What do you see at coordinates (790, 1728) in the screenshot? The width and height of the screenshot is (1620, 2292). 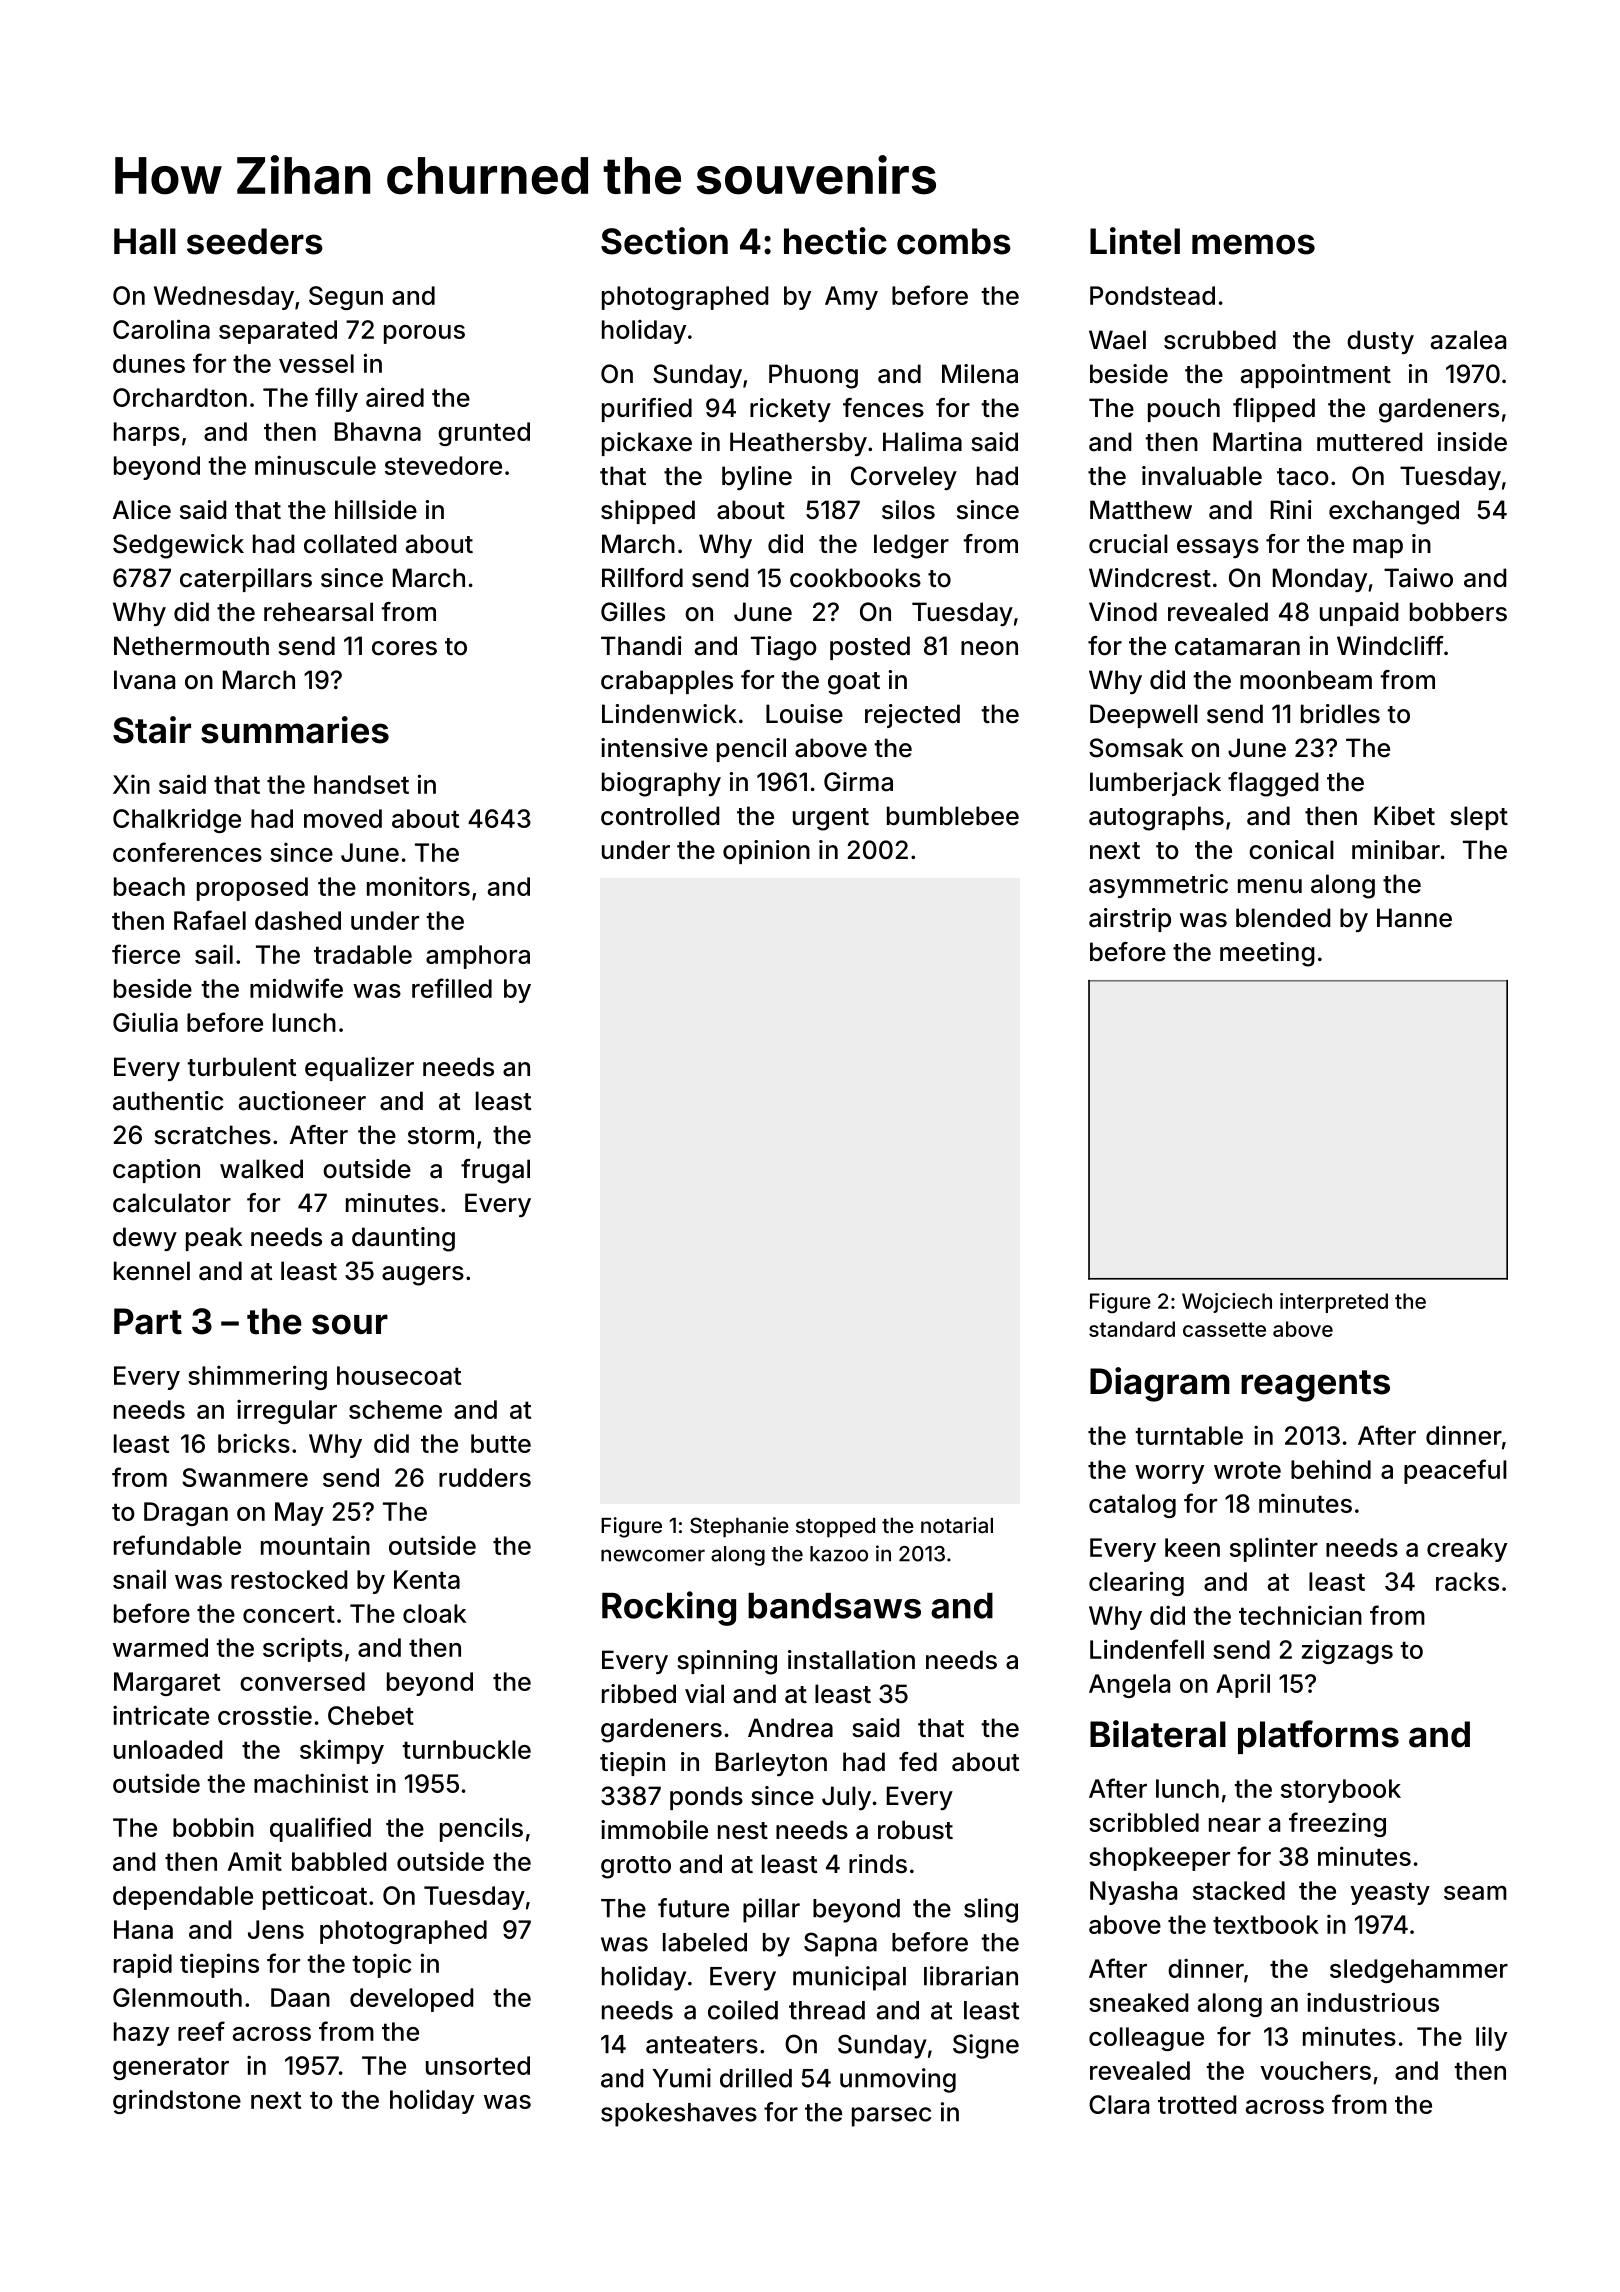 I see `Andrea` at bounding box center [790, 1728].
